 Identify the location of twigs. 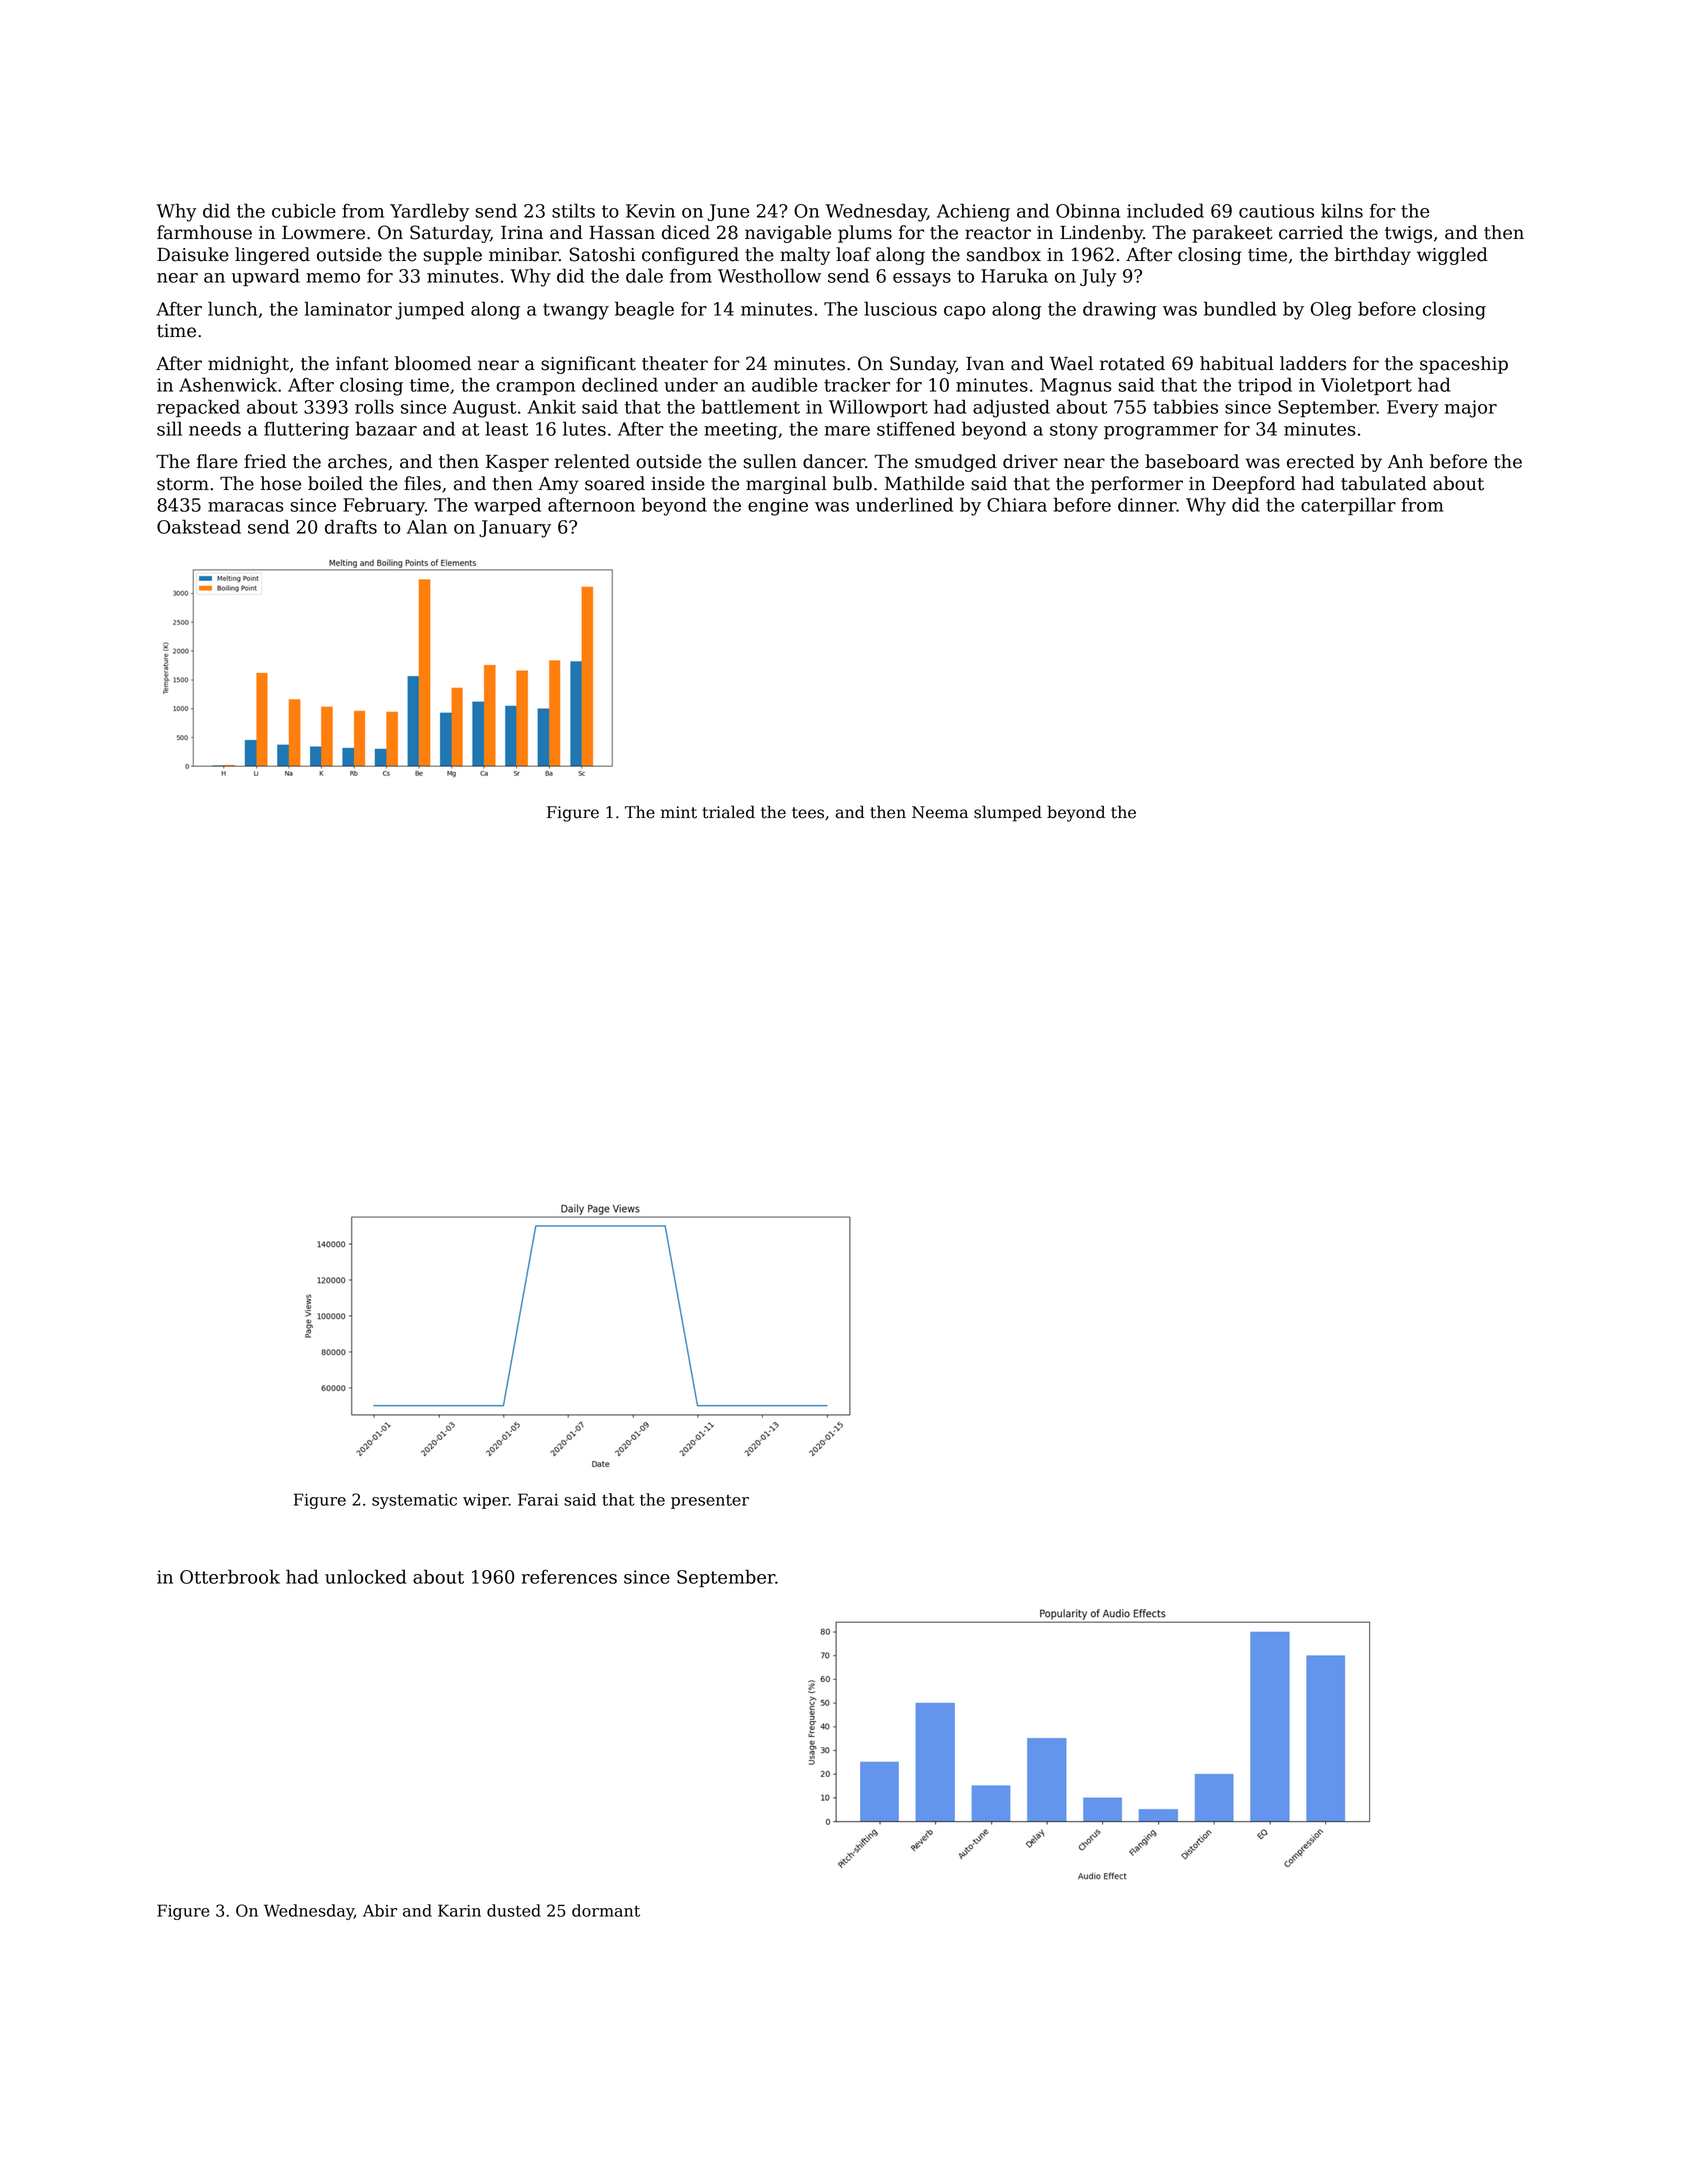
(1408, 234).
